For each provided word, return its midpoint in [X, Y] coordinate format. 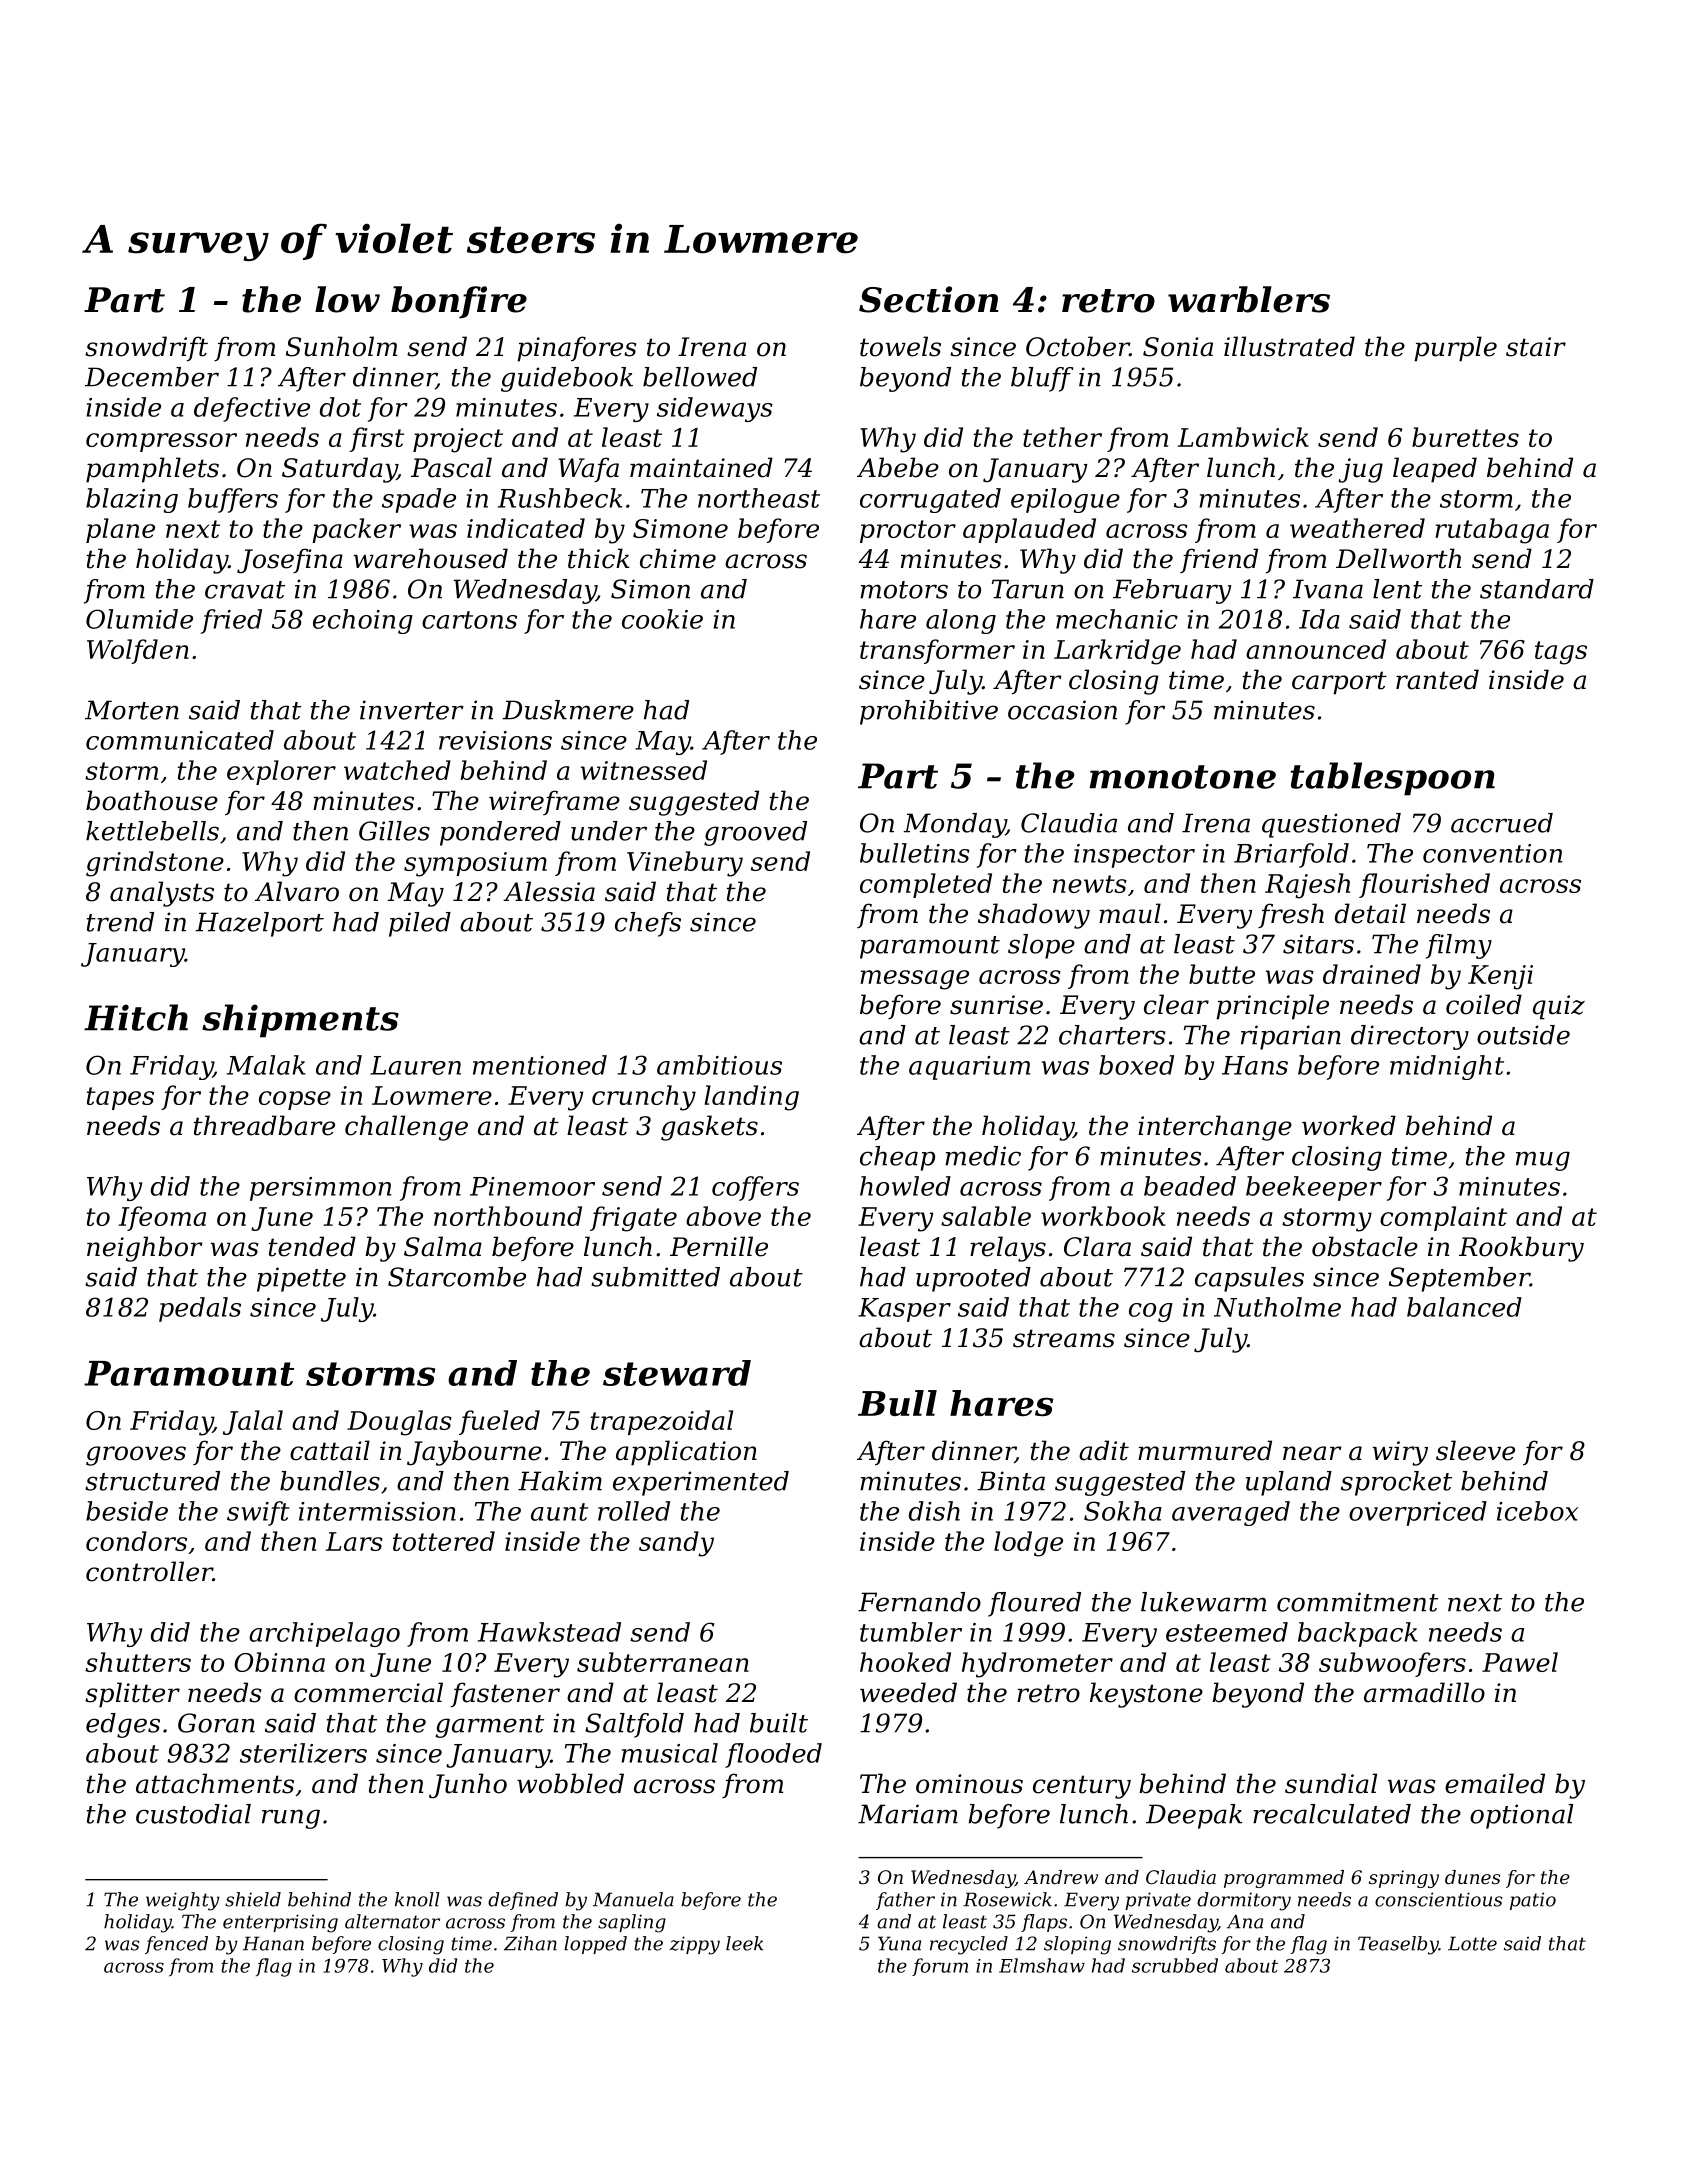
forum [940, 1967]
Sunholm [341, 346]
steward [677, 1373]
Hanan [273, 1943]
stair [1536, 347]
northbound [508, 1216]
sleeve [1475, 1450]
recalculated [1332, 1814]
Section [929, 299]
